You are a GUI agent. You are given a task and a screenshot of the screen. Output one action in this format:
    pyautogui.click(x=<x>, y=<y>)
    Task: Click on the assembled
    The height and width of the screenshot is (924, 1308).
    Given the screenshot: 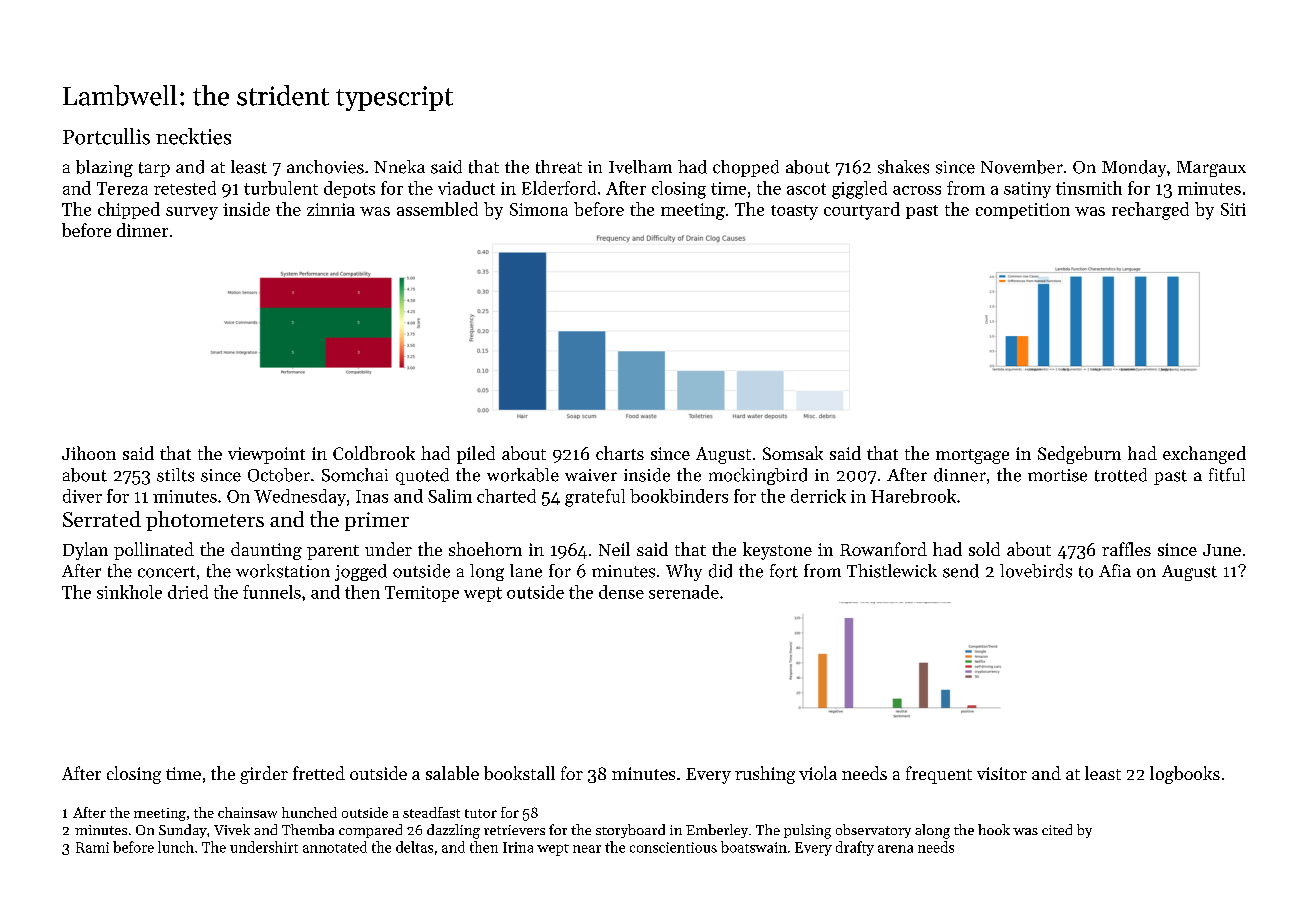 What is the action you would take?
    pyautogui.click(x=437, y=209)
